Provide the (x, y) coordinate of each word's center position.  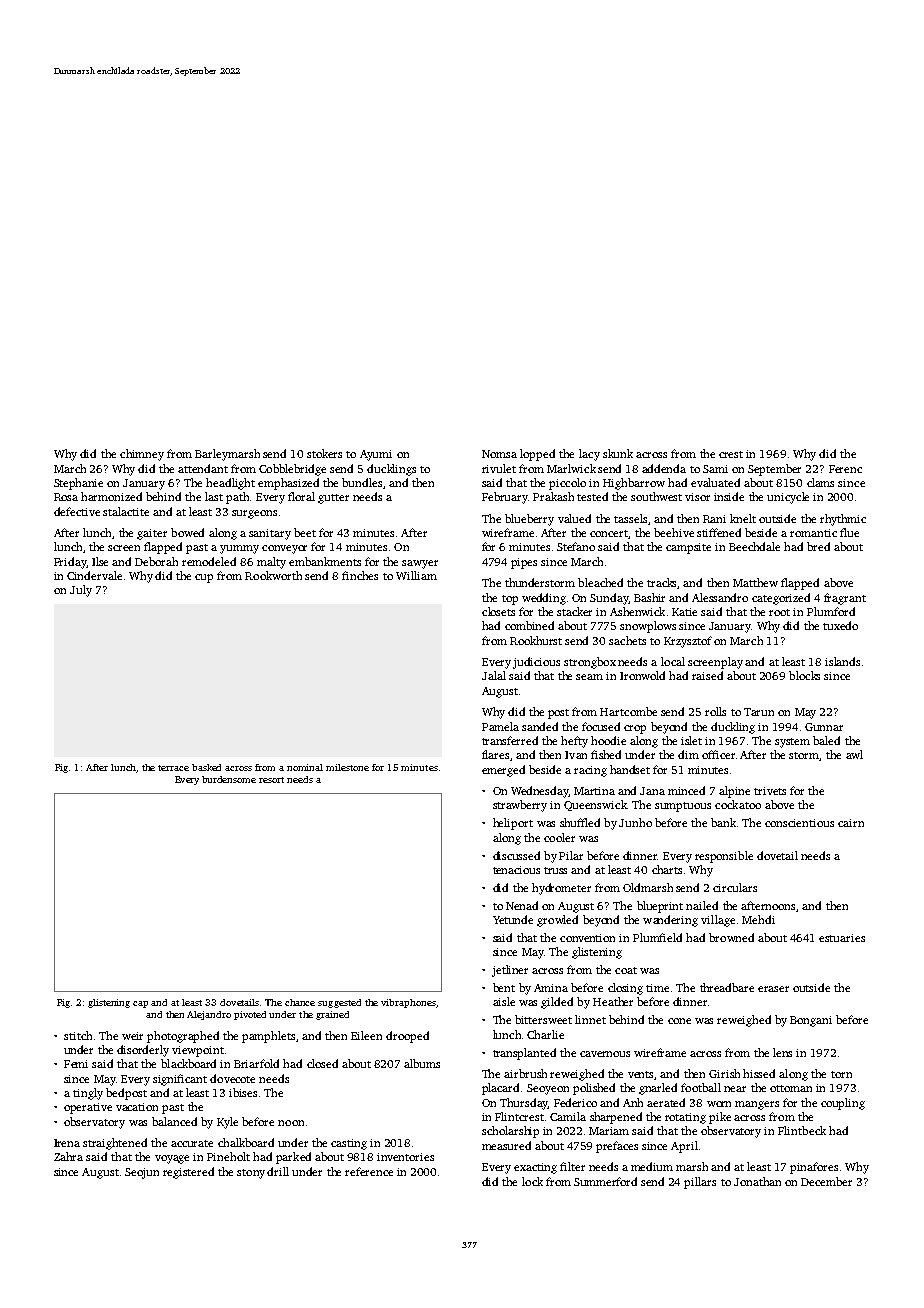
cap (140, 1004)
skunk (618, 453)
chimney (142, 455)
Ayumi (376, 455)
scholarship (510, 1132)
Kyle (227, 1123)
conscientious (799, 823)
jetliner (510, 971)
